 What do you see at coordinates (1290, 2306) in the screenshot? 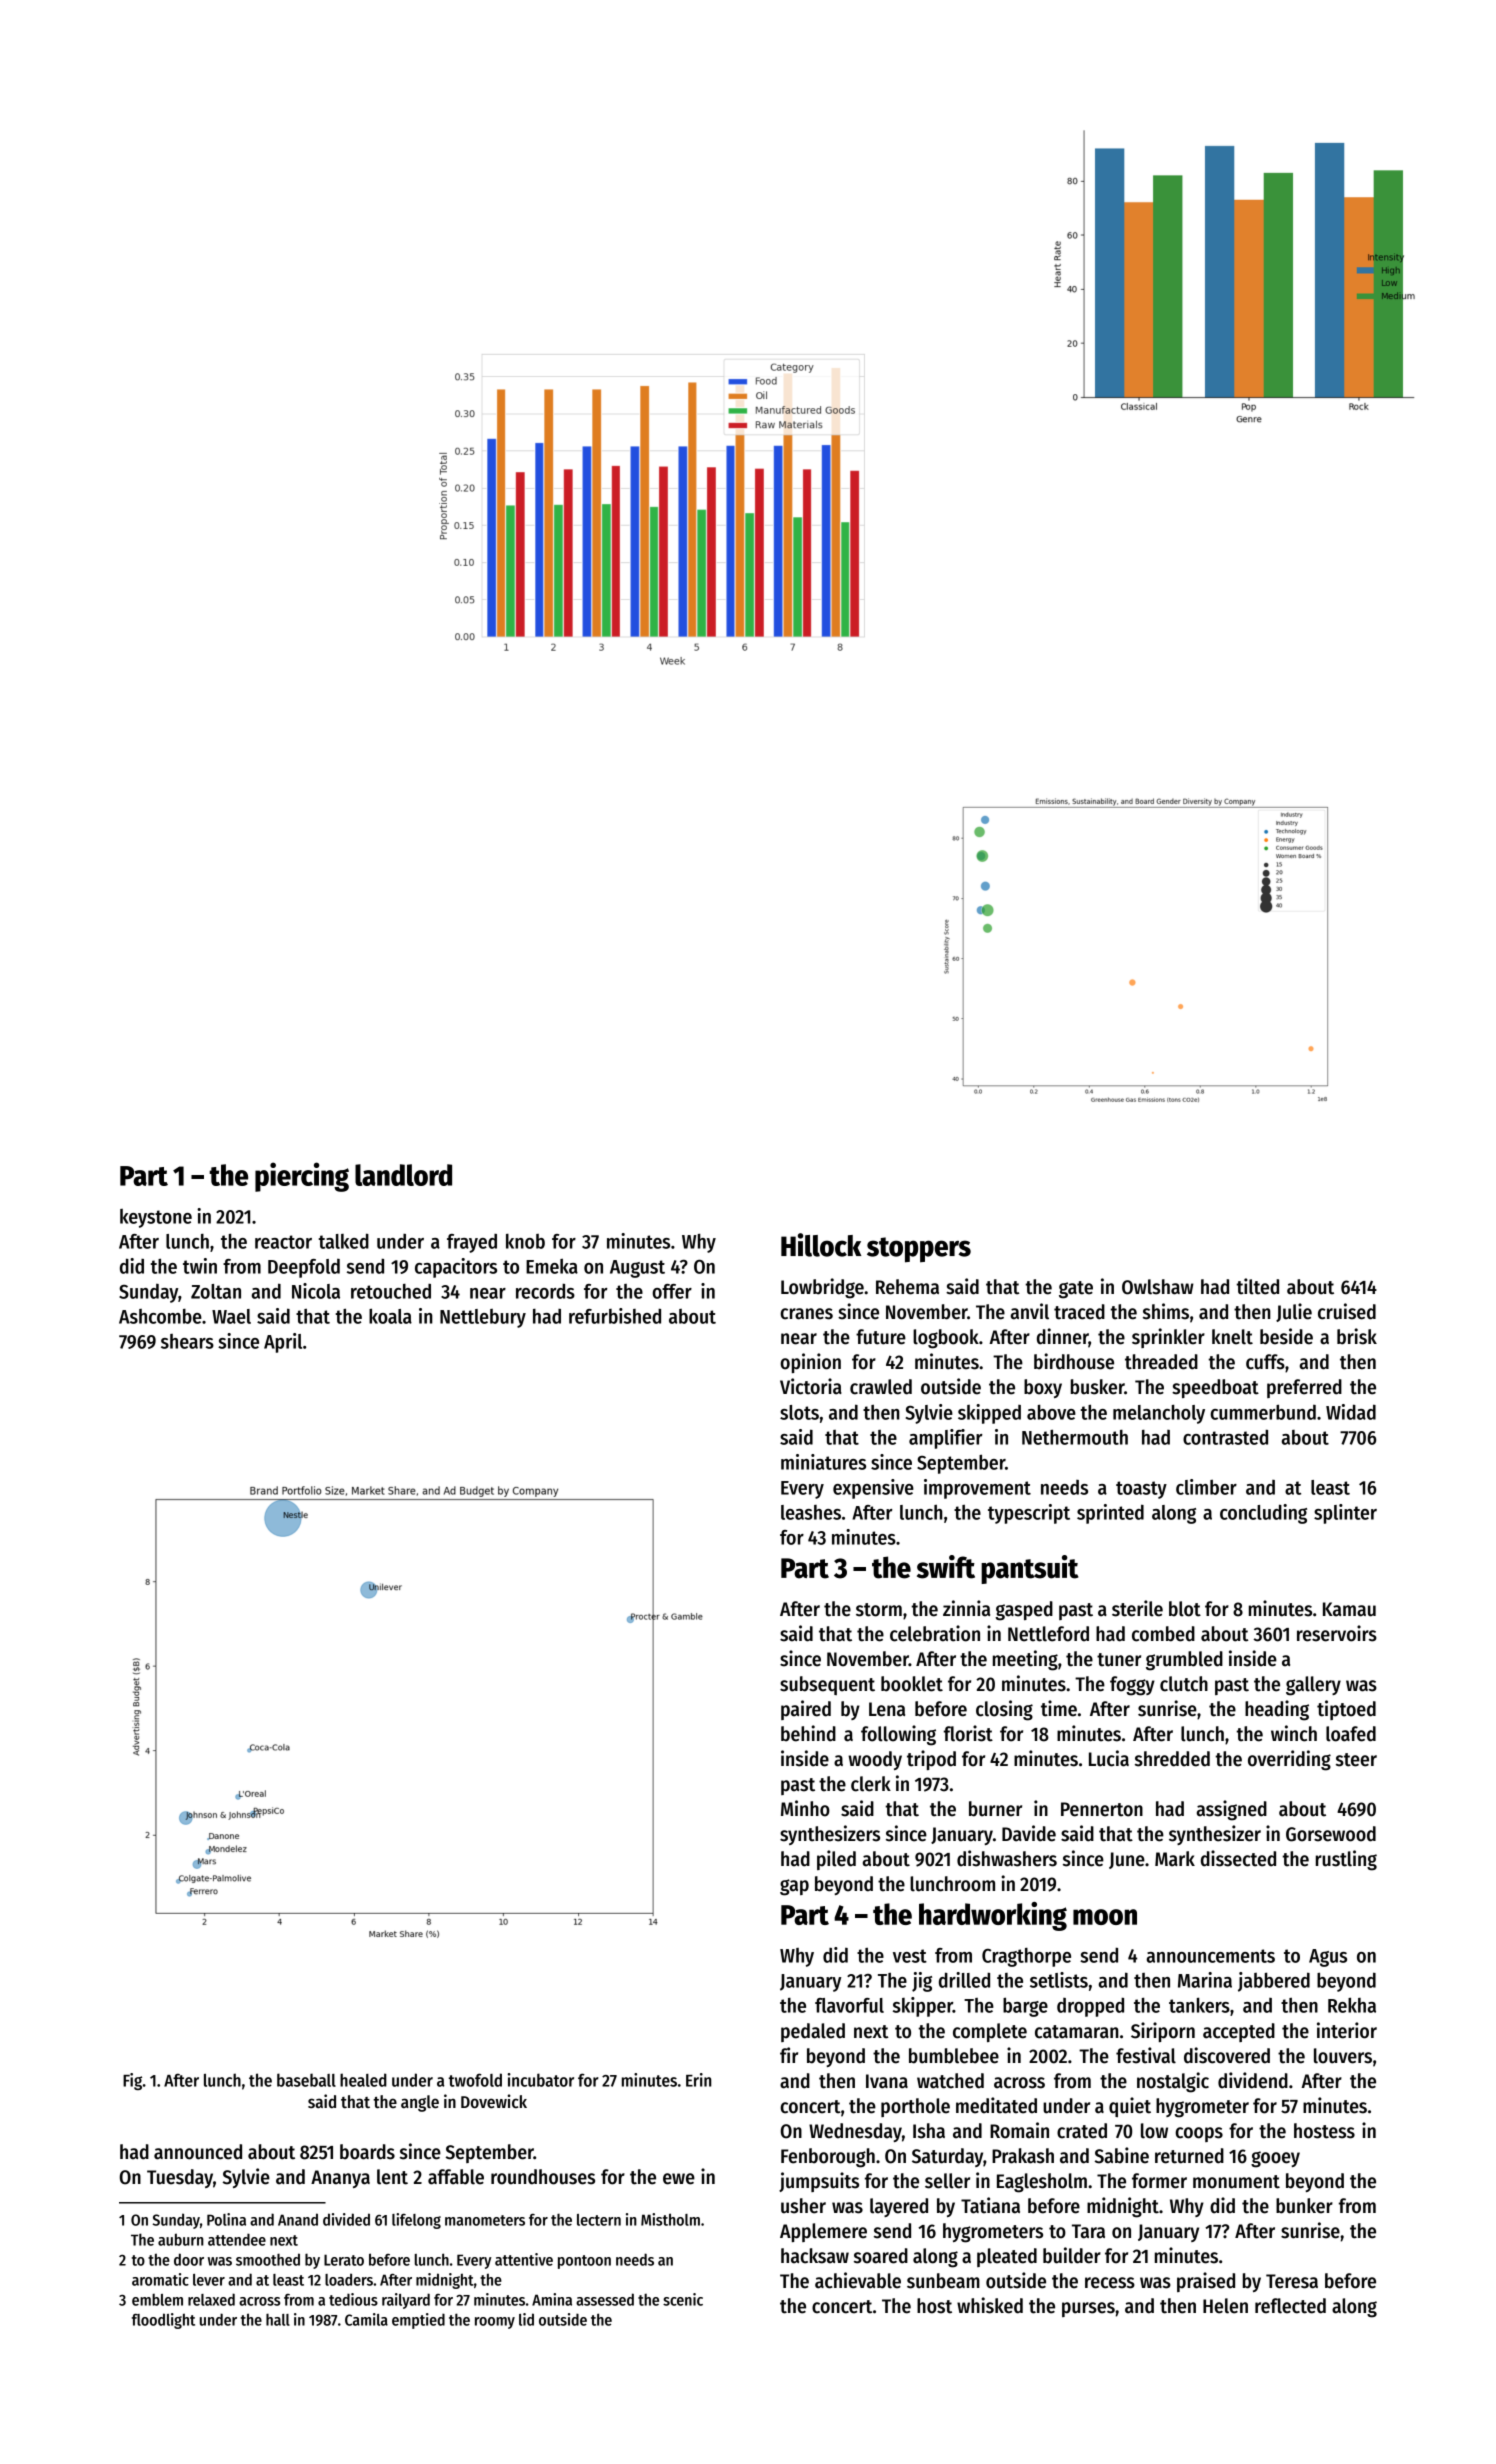
I see `reflected` at bounding box center [1290, 2306].
